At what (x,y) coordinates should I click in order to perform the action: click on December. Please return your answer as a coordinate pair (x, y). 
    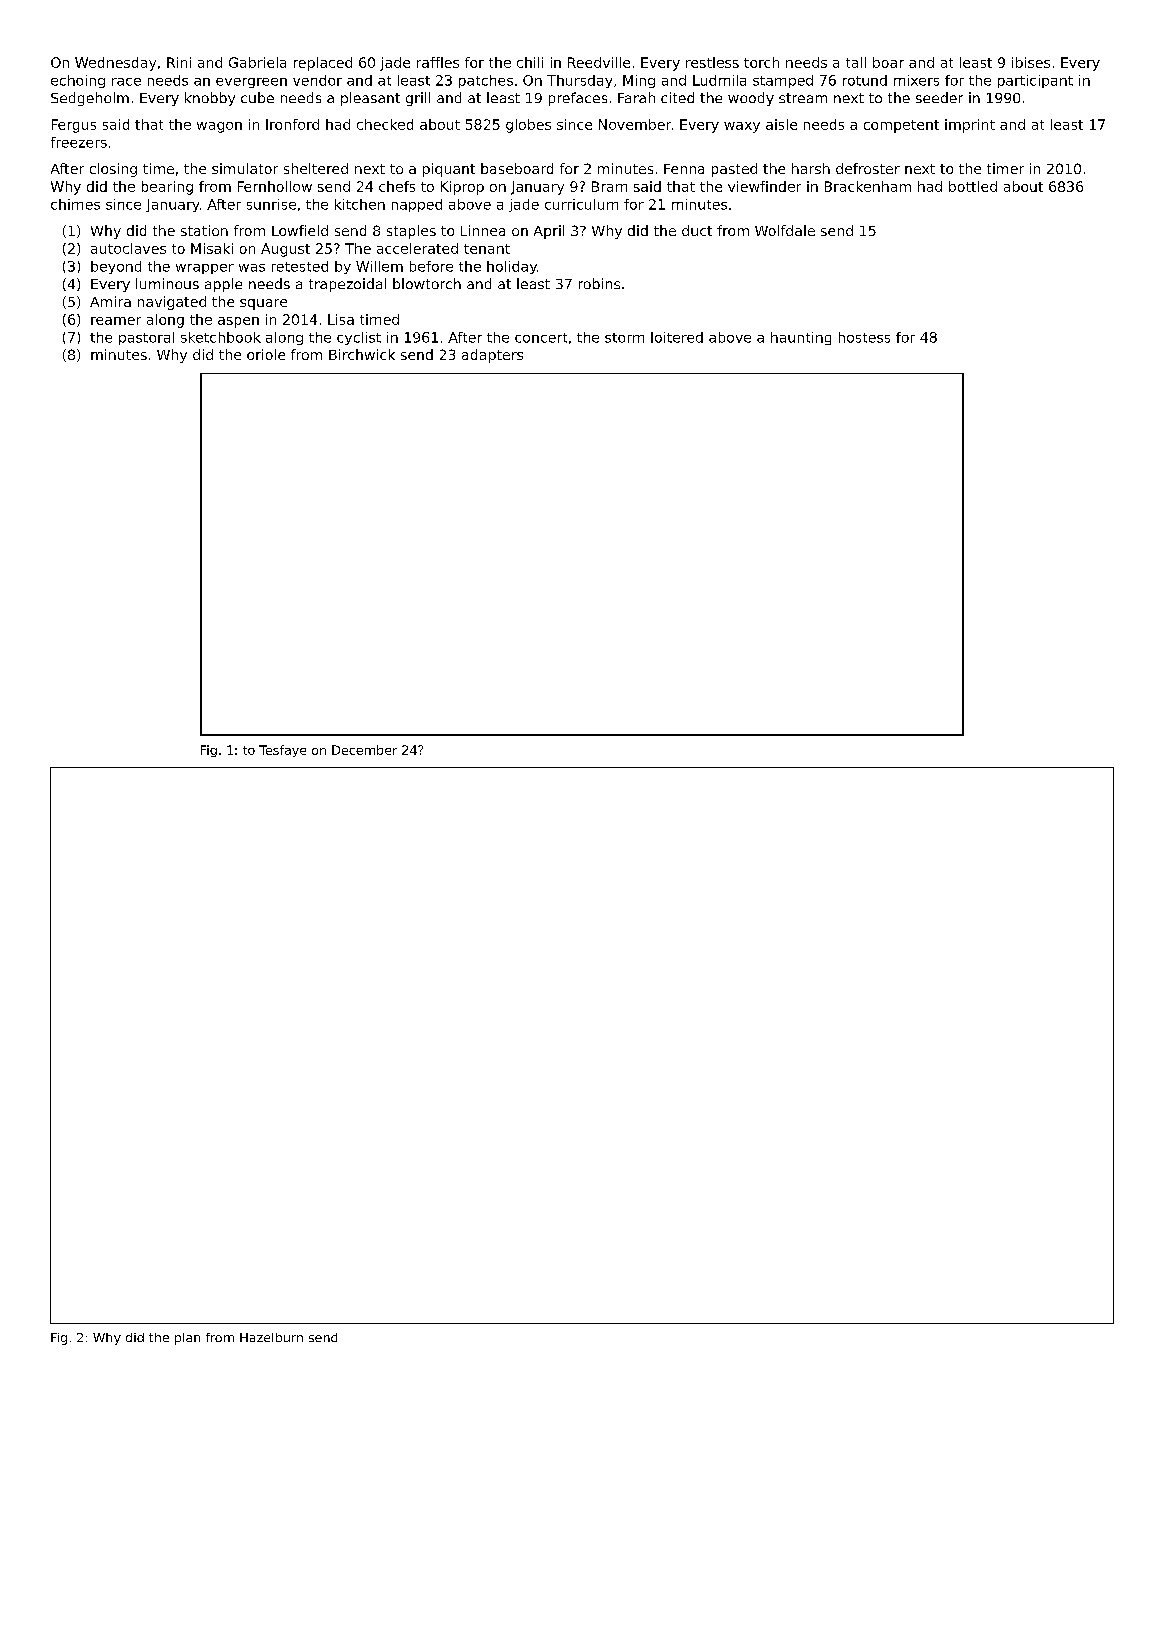
    Looking at the image, I should click on (364, 750).
